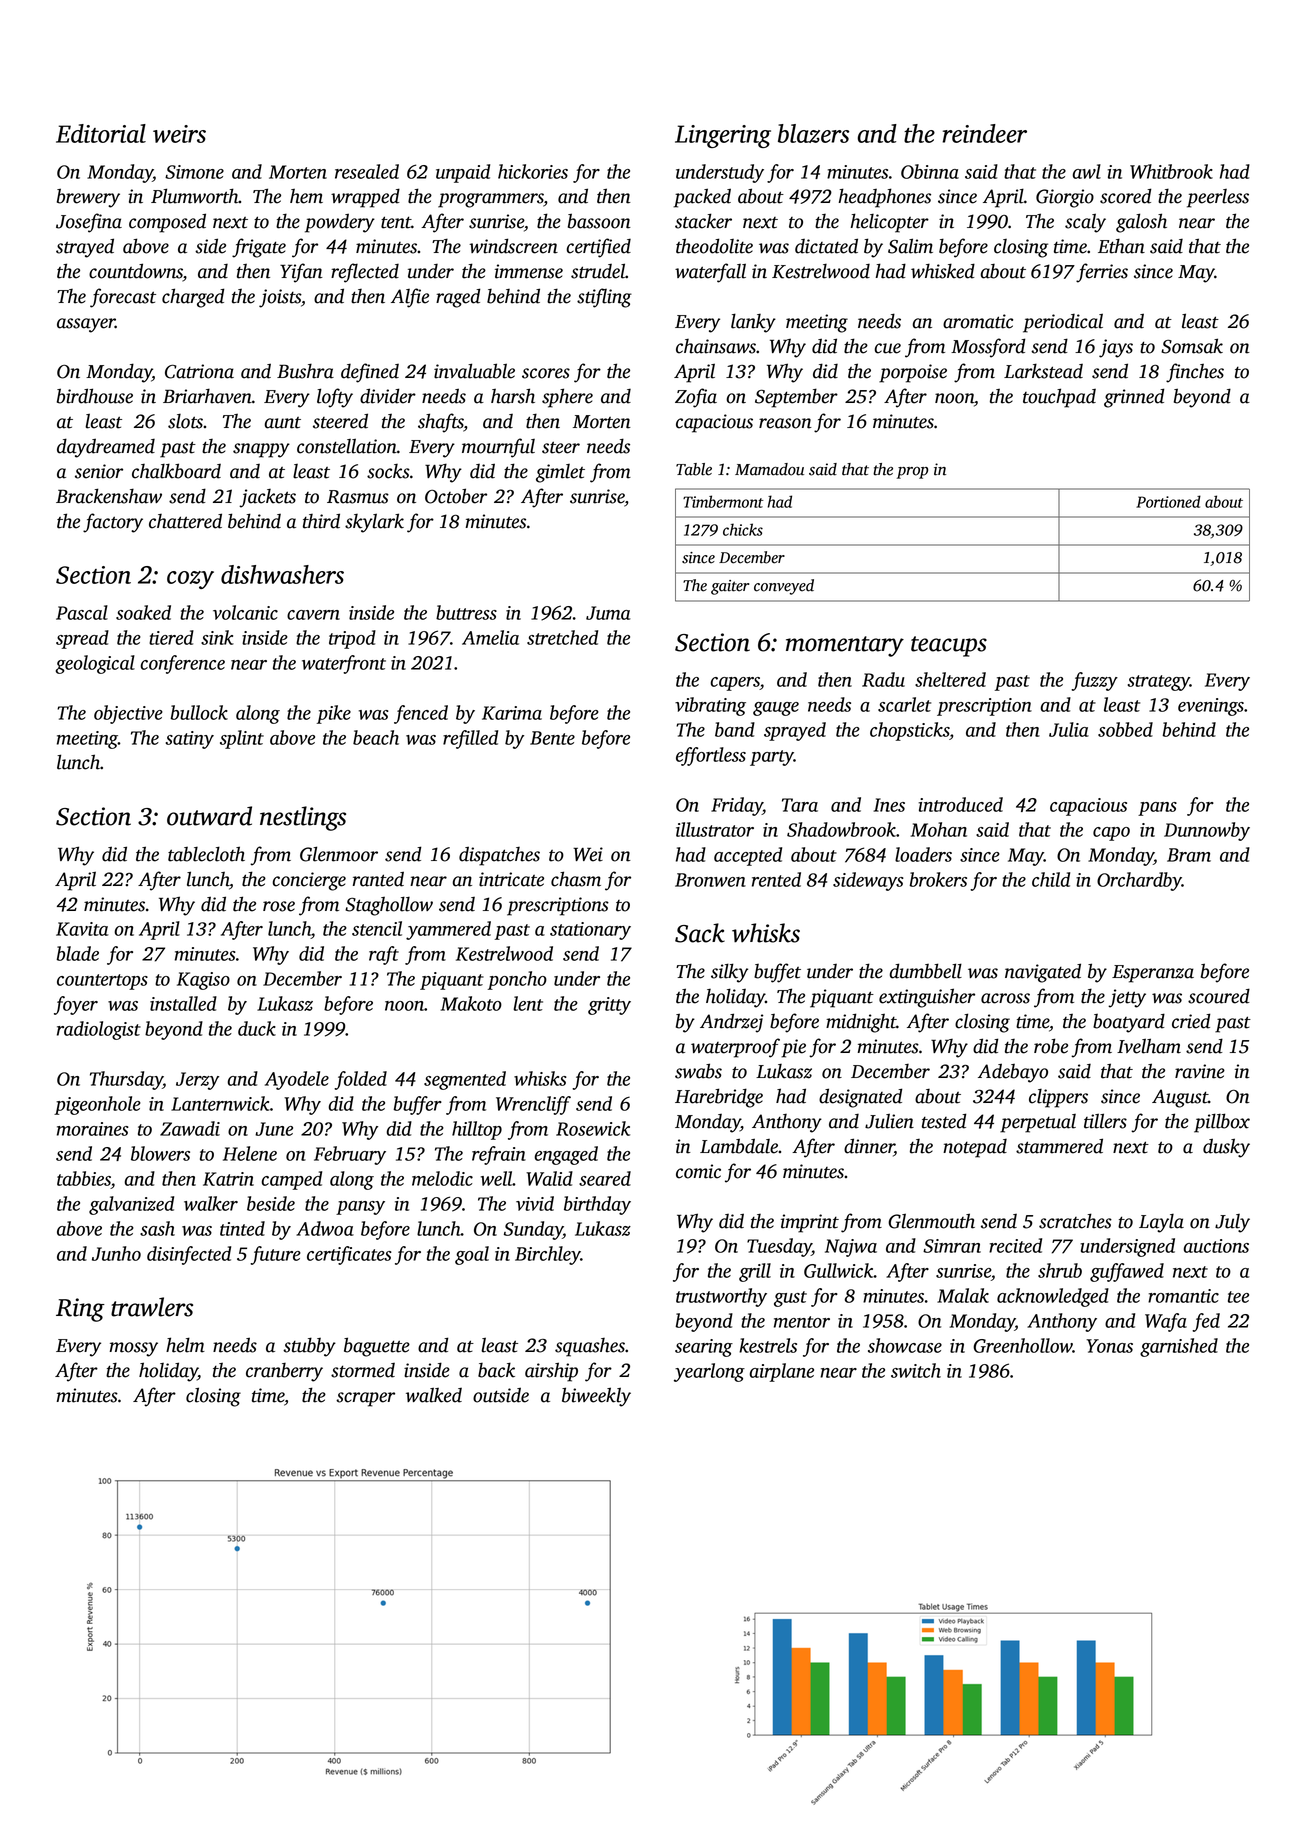  Describe the element at coordinates (1207, 831) in the screenshot. I see `Dunnowby` at that location.
